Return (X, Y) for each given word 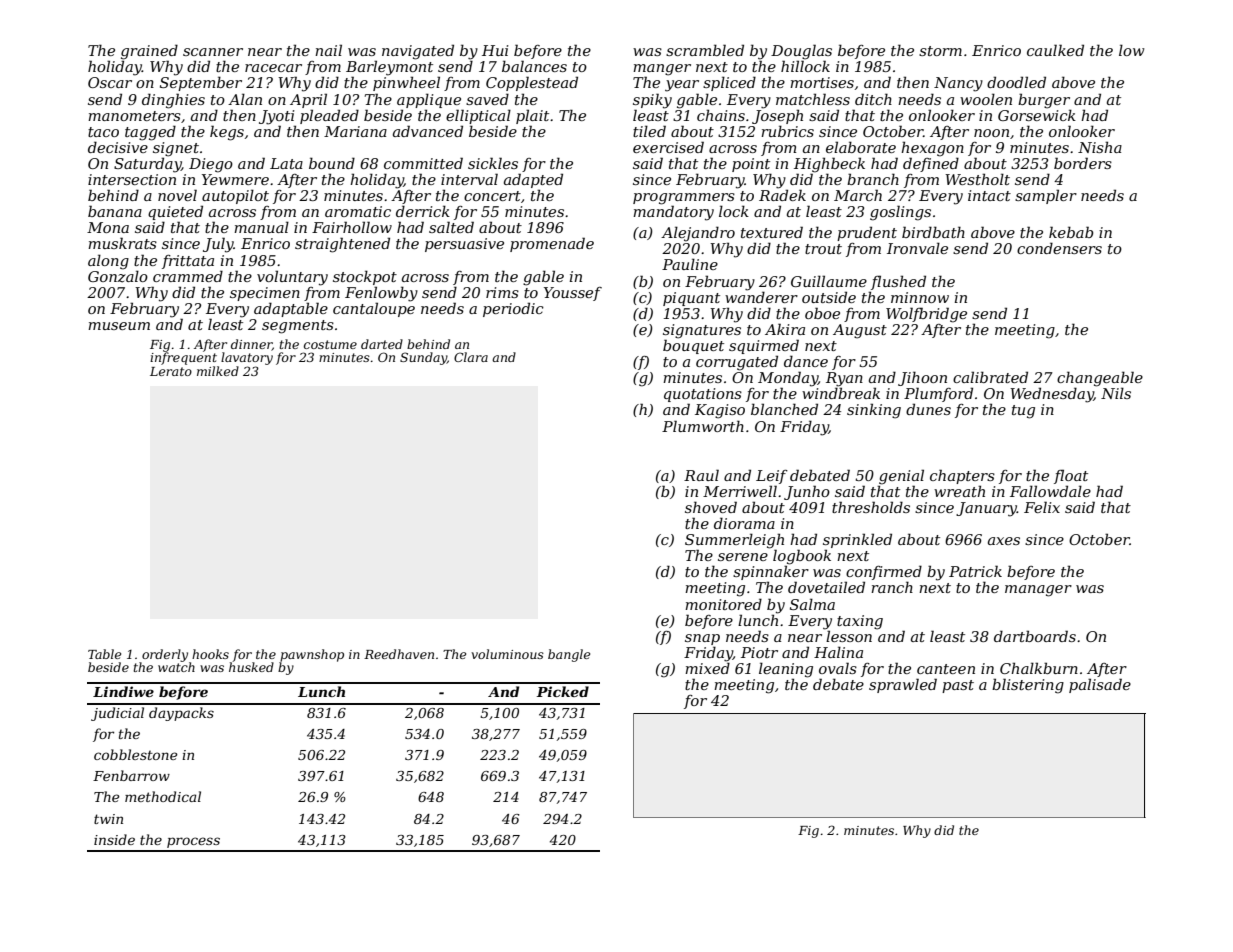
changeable (1100, 379)
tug (1023, 412)
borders (1083, 163)
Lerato (171, 371)
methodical (163, 796)
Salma (812, 604)
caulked (1055, 50)
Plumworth (703, 426)
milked (218, 371)
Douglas (801, 52)
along (108, 262)
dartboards (1035, 636)
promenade (552, 244)
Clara (471, 357)
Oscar (110, 82)
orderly (165, 655)
